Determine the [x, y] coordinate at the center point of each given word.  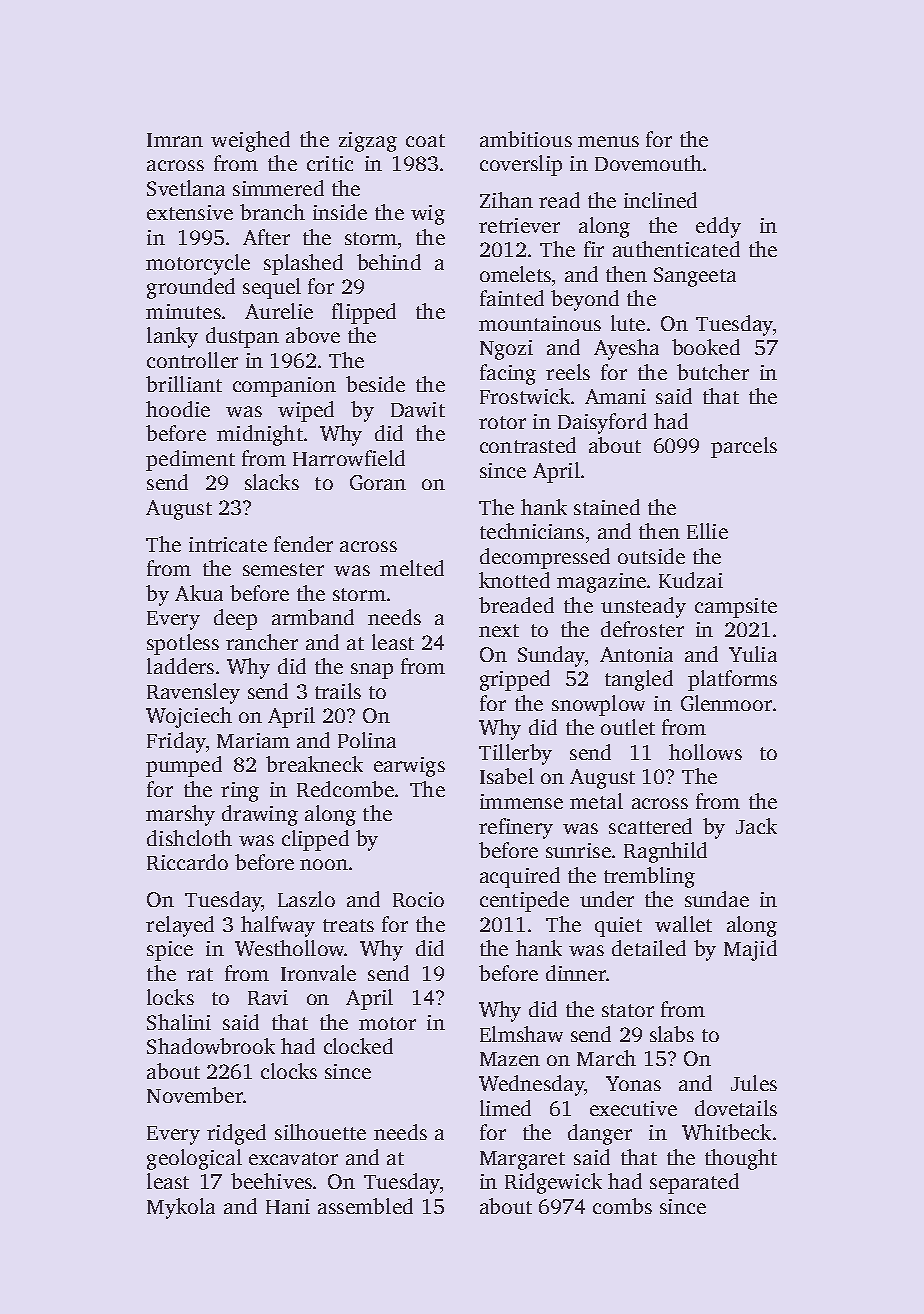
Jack [756, 826]
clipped [315, 840]
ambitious [526, 139]
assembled [365, 1206]
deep [235, 619]
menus [608, 141]
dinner [576, 973]
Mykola [181, 1208]
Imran [175, 140]
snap [372, 671]
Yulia [753, 654]
